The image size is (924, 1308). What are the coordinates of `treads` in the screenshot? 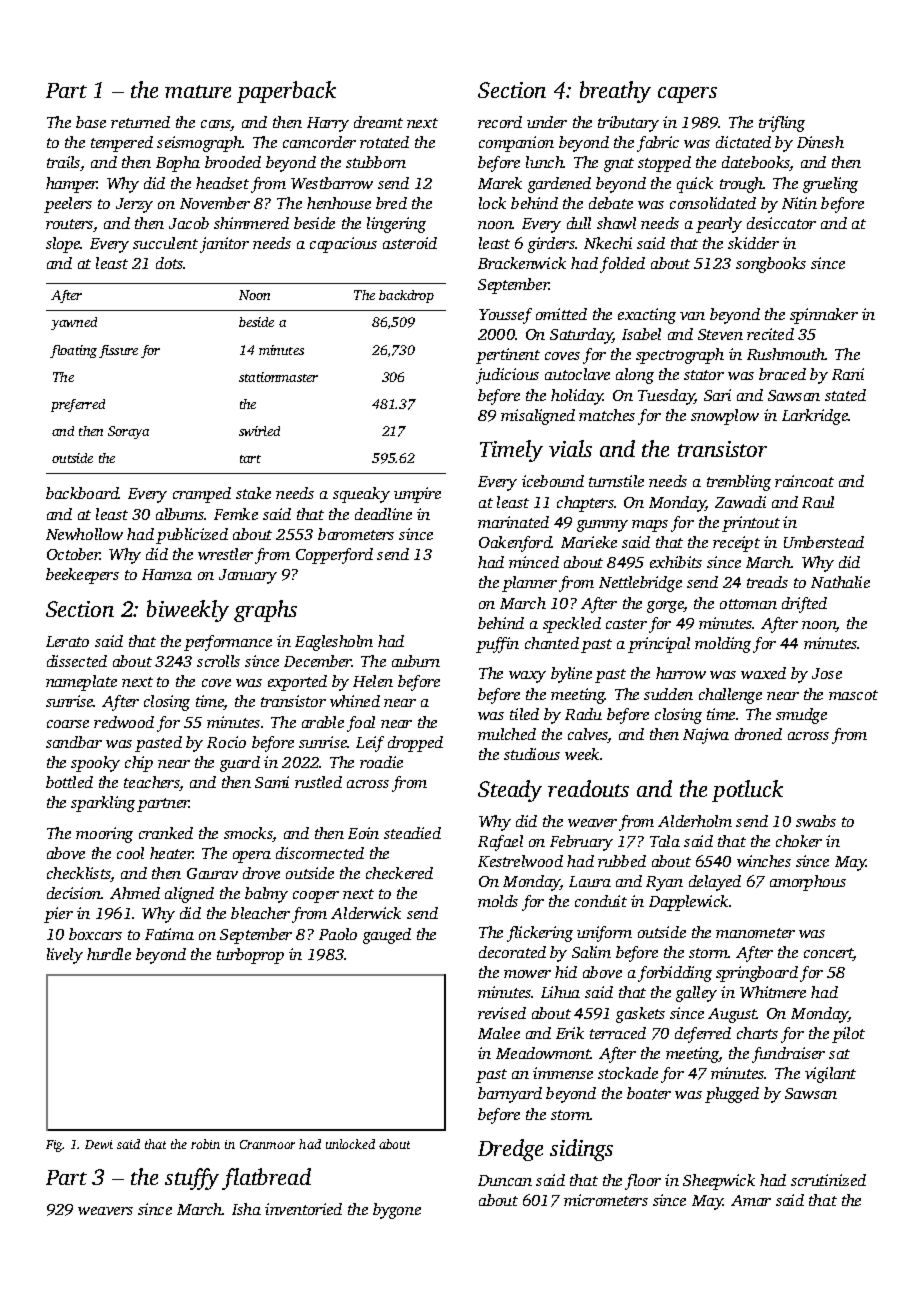 It's located at (767, 582).
